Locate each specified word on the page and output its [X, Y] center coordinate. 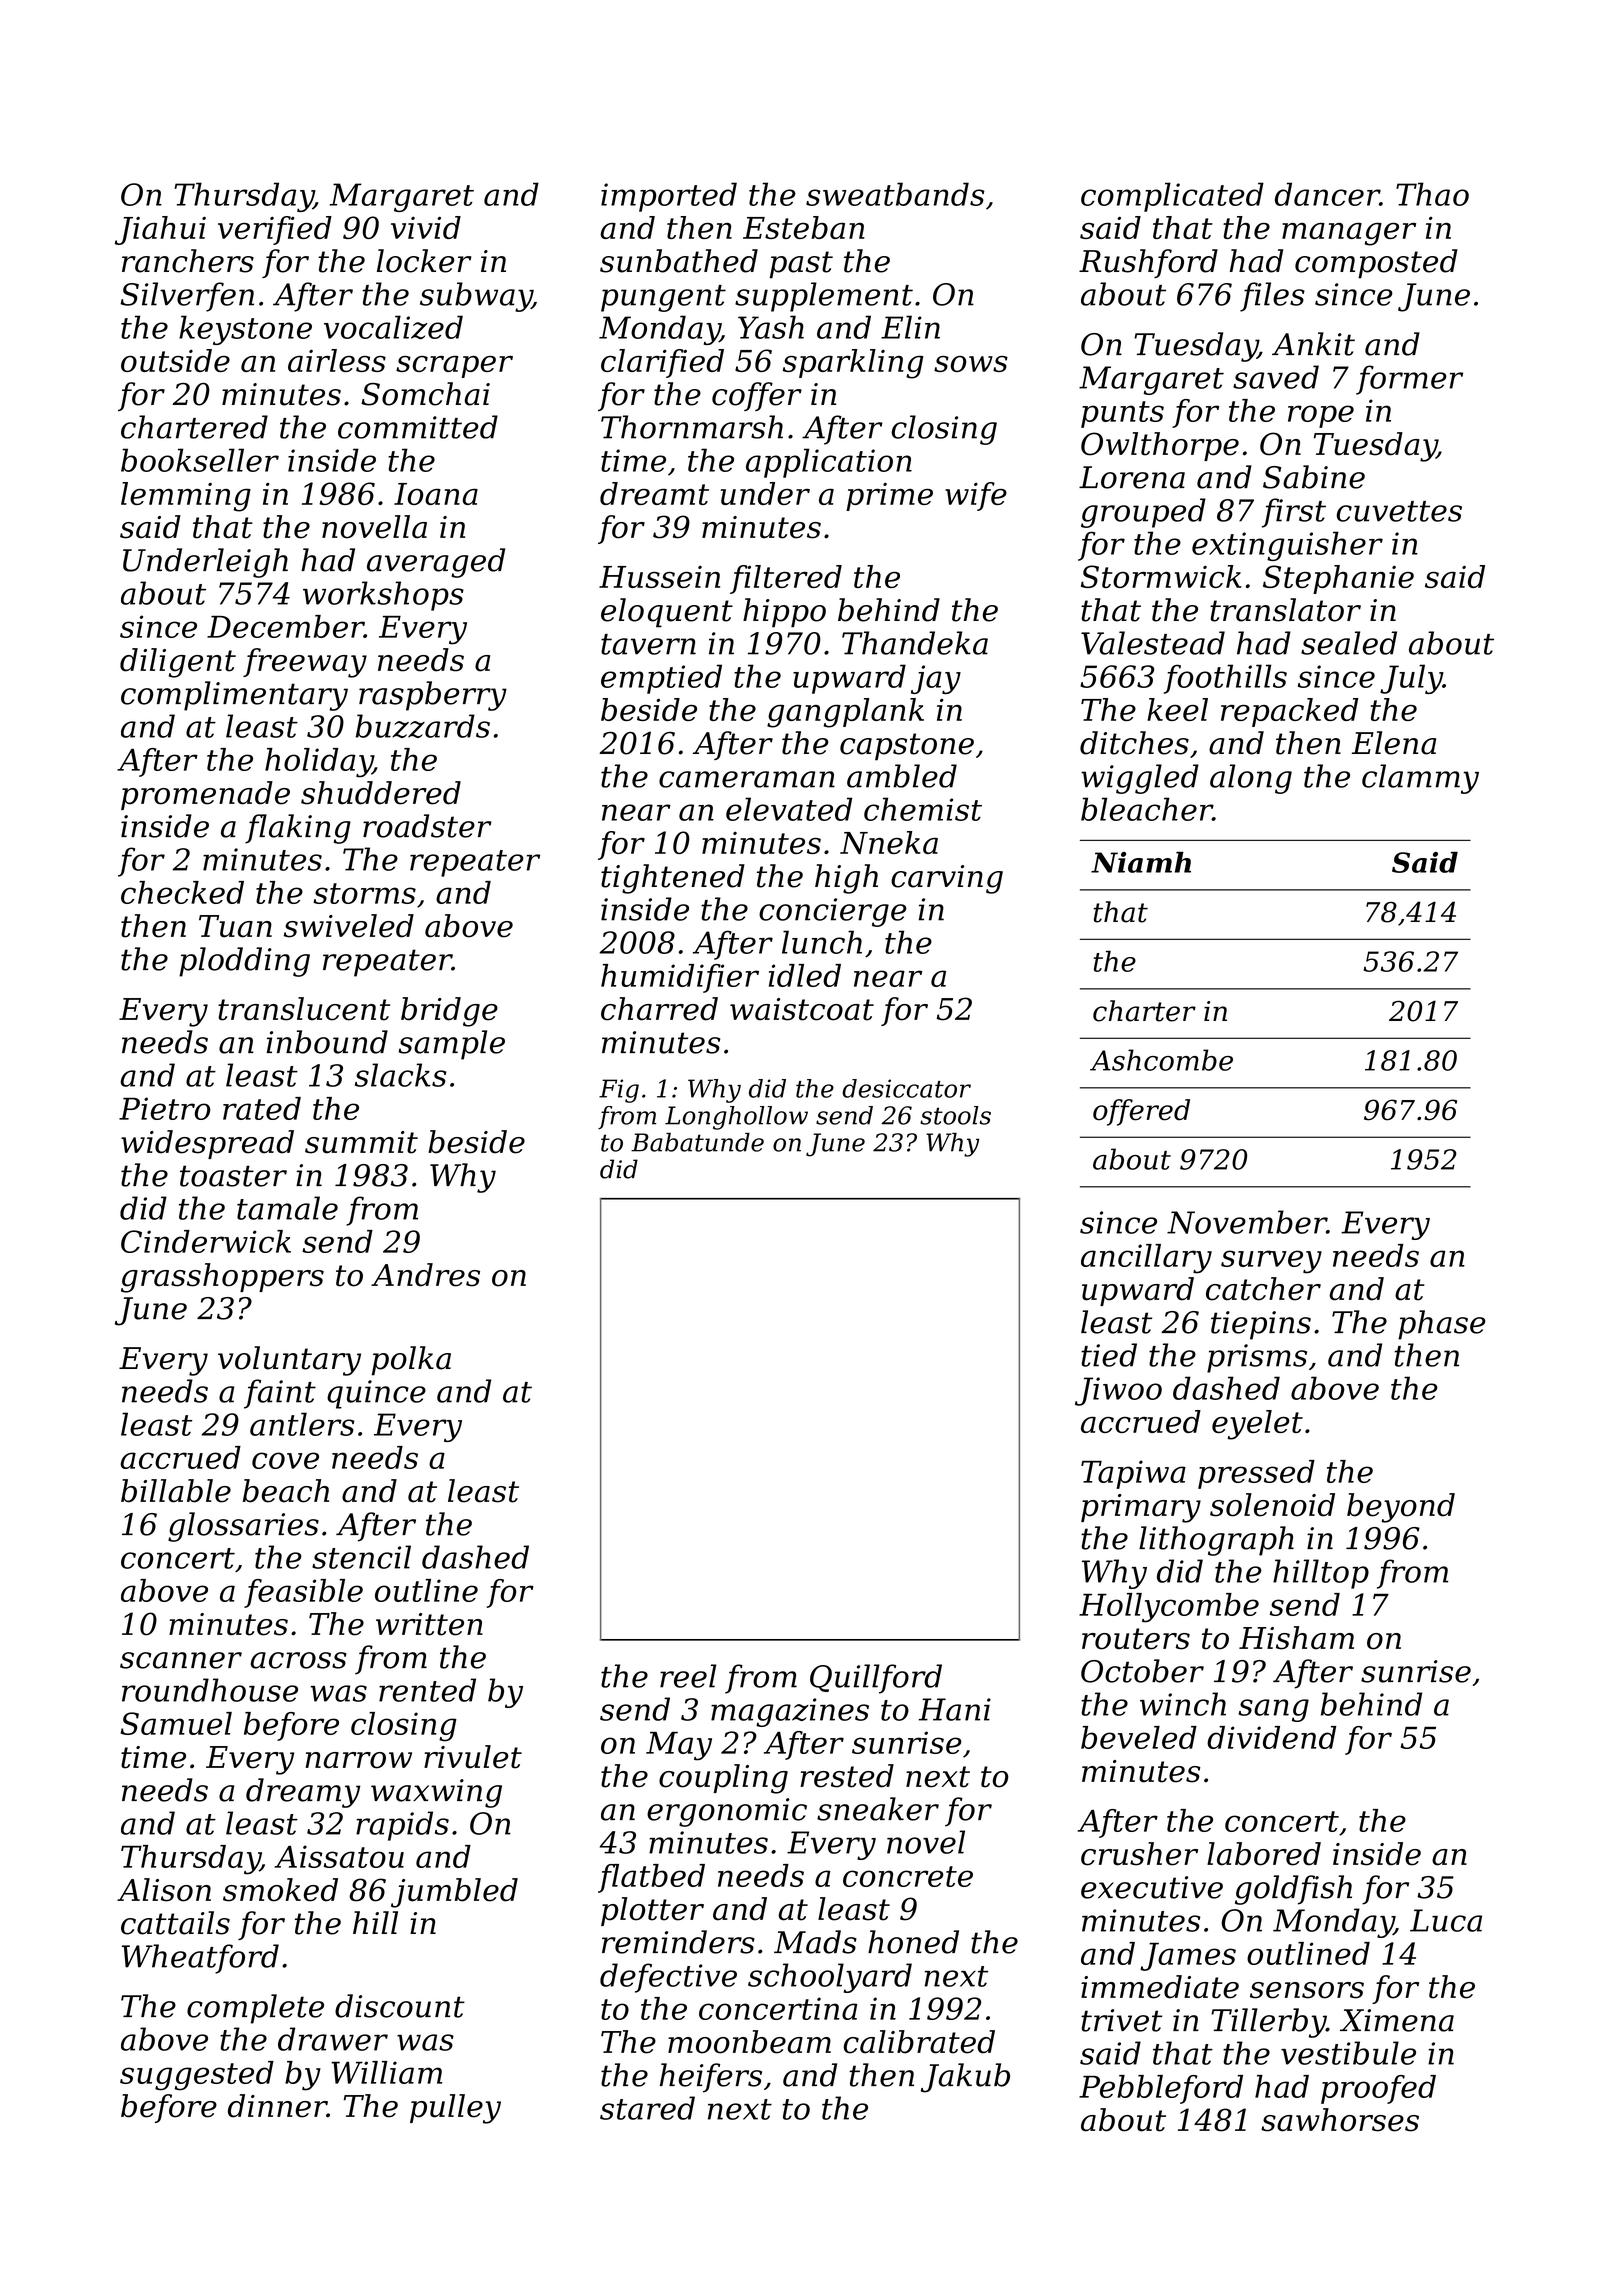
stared [647, 2108]
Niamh [1141, 862]
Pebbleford [1161, 2089]
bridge [449, 1012]
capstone [907, 747]
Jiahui [160, 230]
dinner [277, 2106]
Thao [1432, 194]
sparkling [853, 364]
